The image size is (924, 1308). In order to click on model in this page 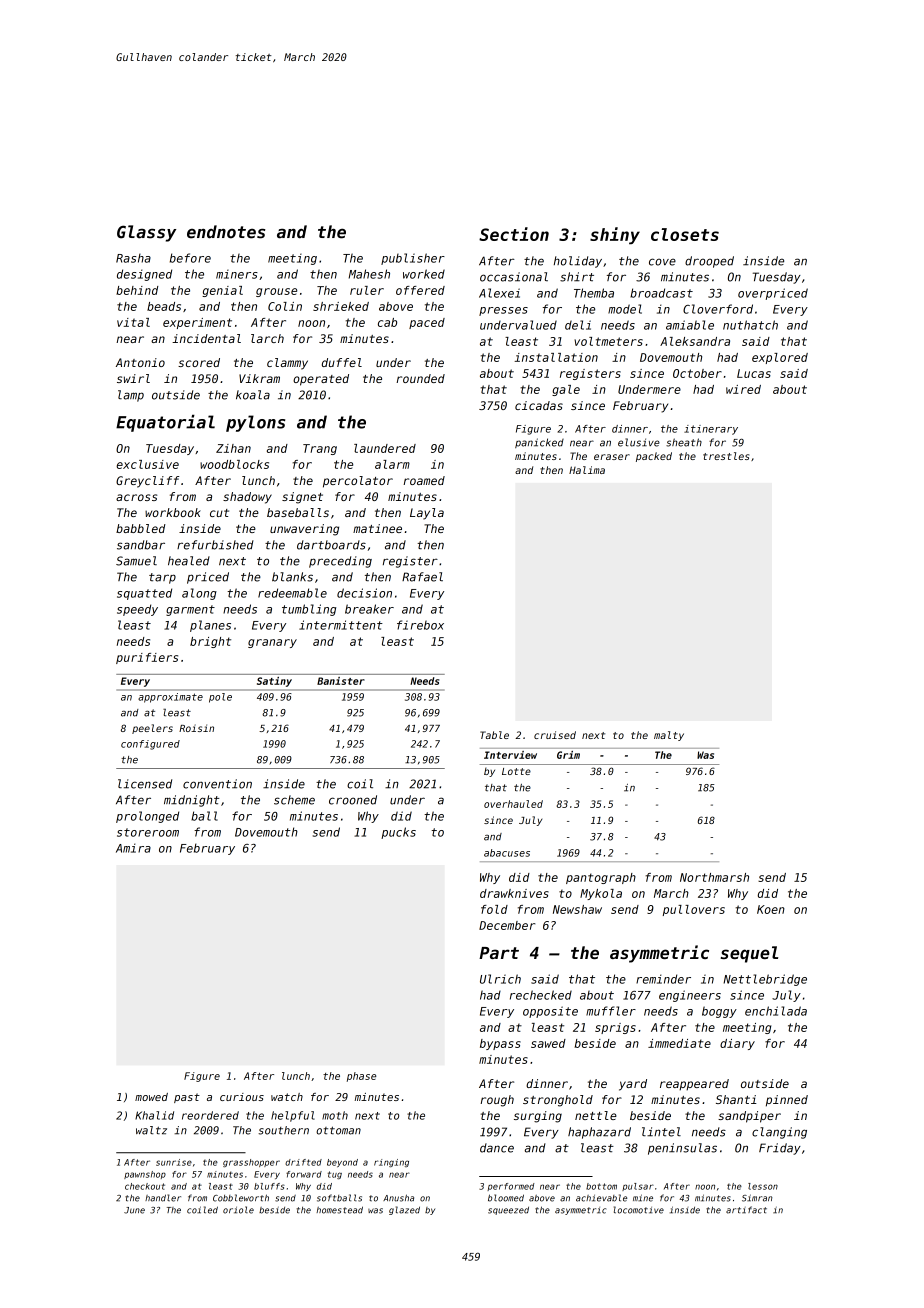, I will do `click(625, 309)`.
